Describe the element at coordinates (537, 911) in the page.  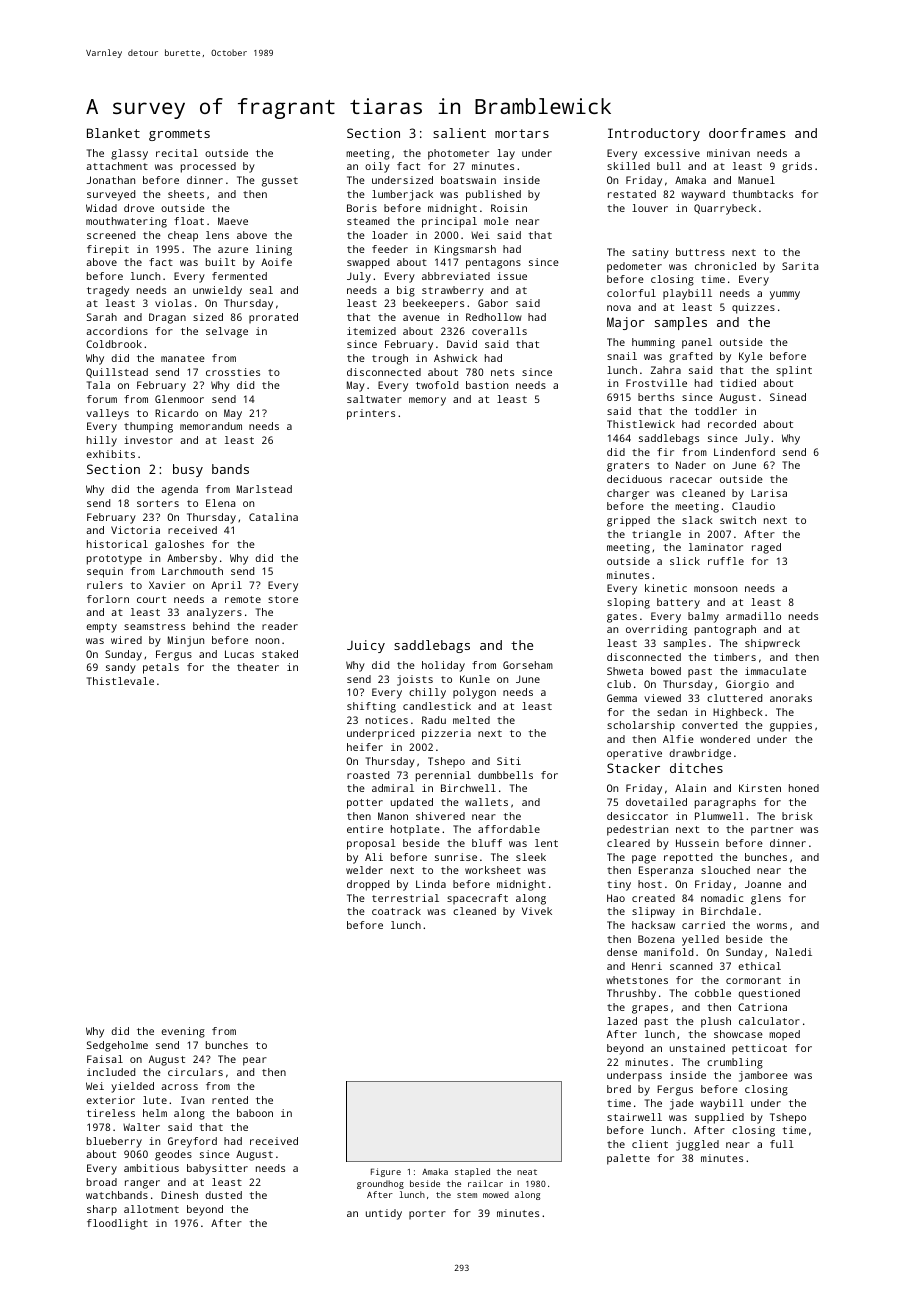
I see `Vivek` at that location.
